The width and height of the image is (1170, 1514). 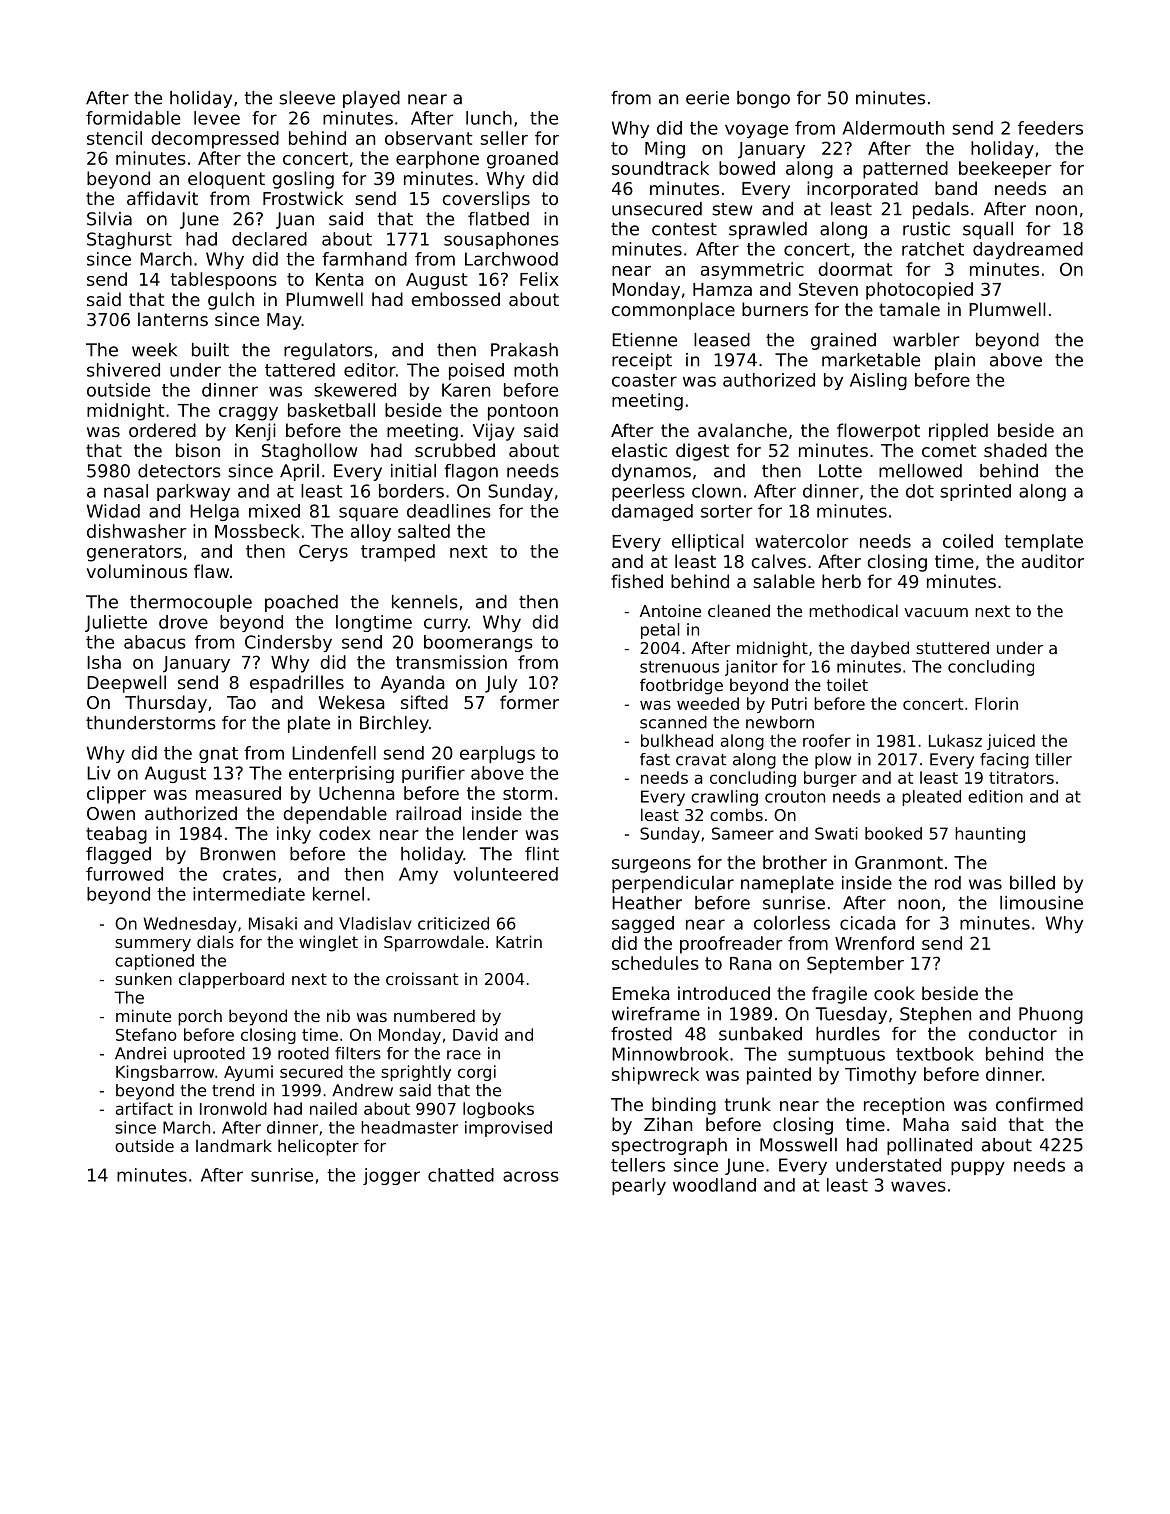 I want to click on helicopter, so click(x=318, y=1147).
